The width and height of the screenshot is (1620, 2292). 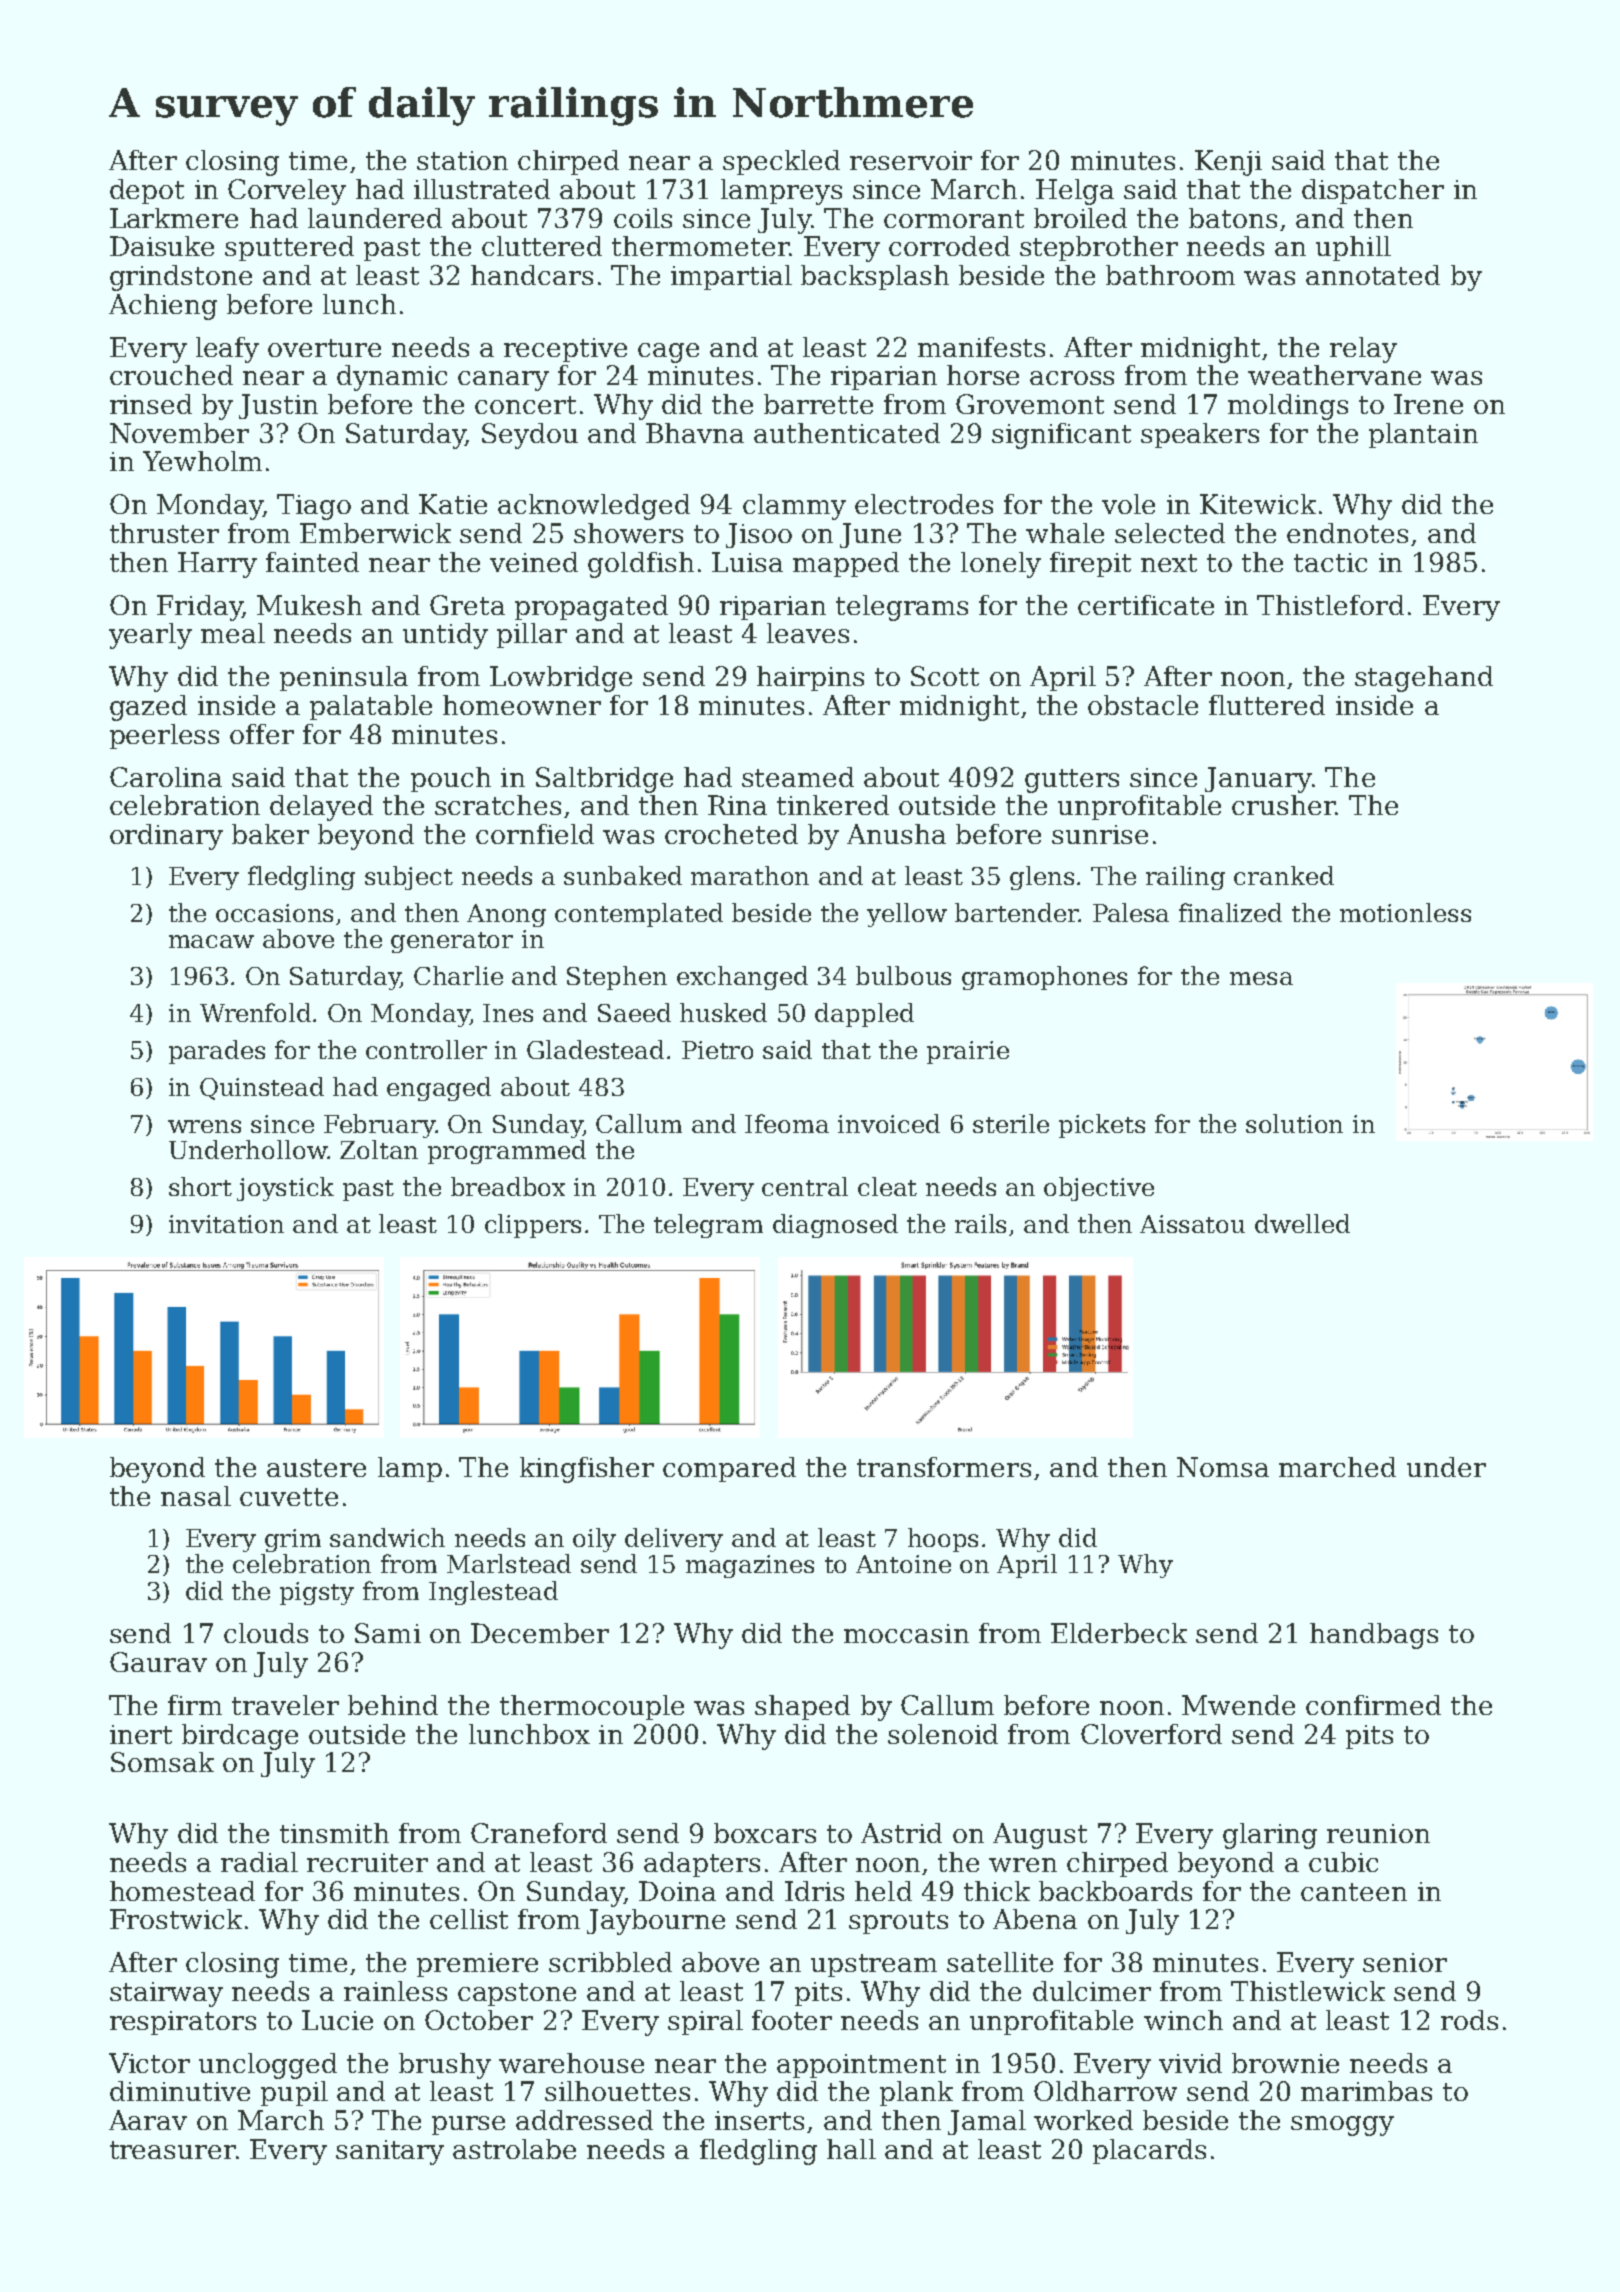 I want to click on handbags, so click(x=1374, y=1636).
